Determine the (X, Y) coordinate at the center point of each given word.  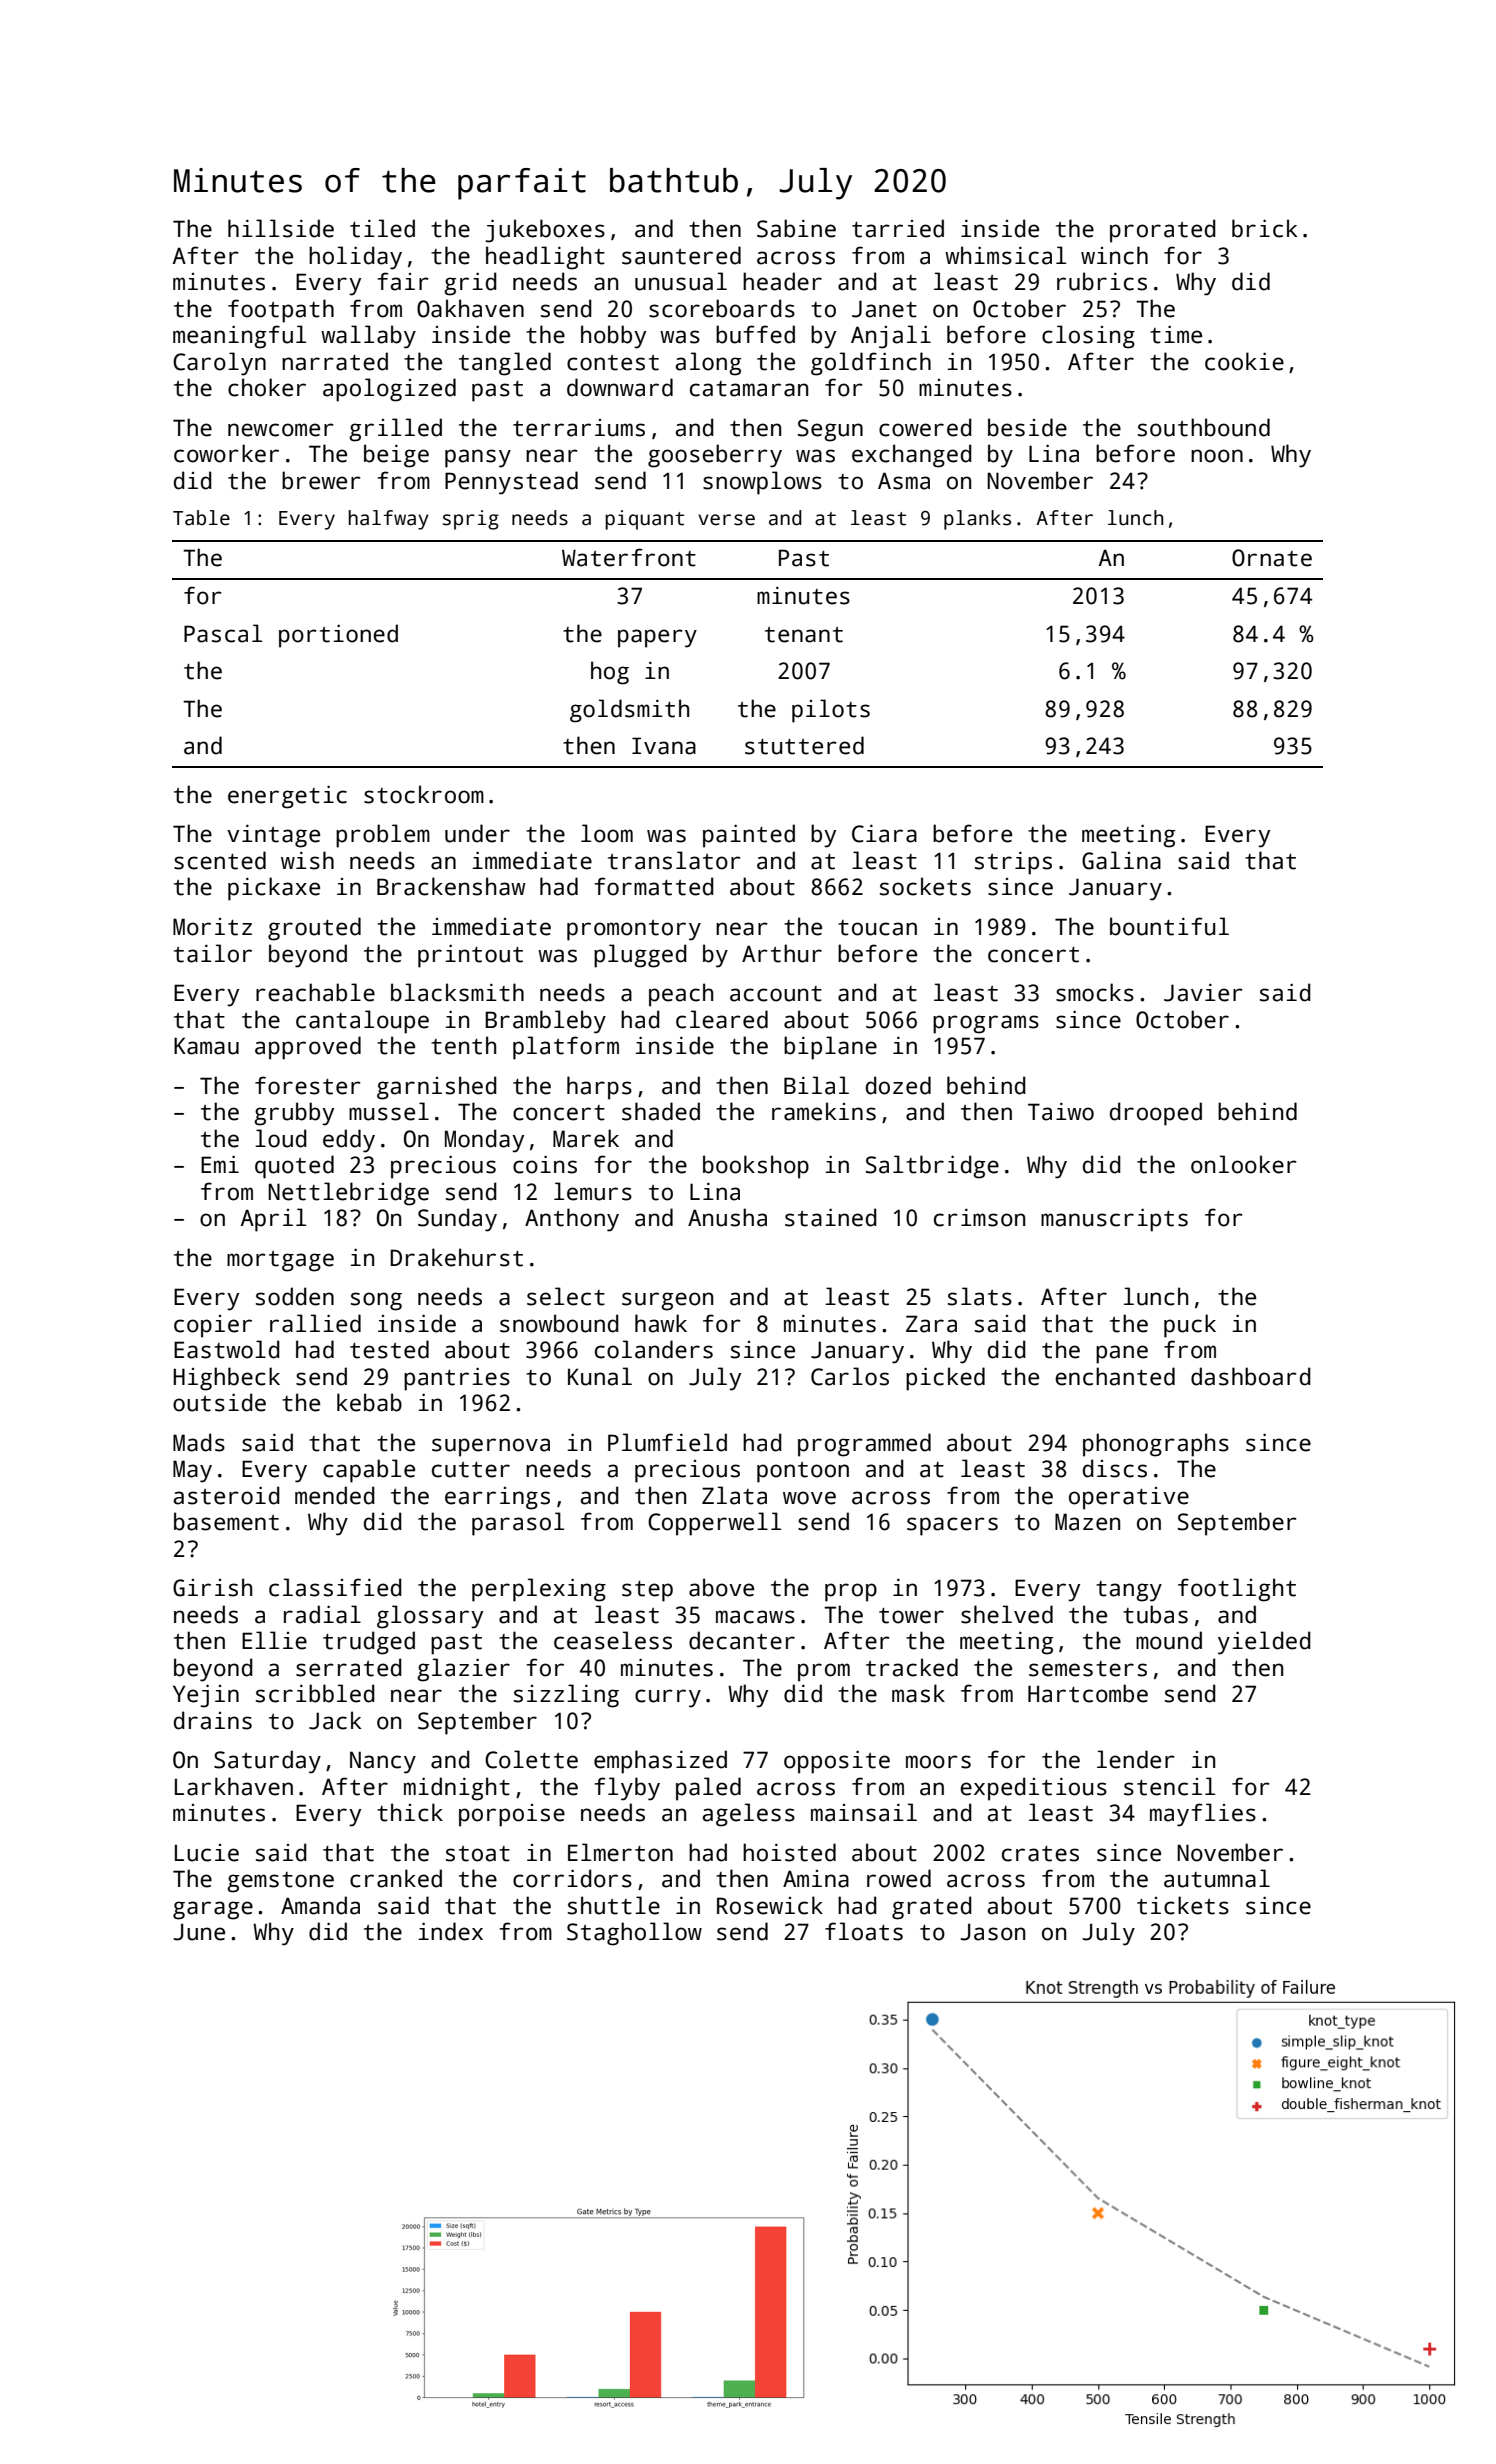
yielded (1264, 1643)
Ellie (274, 1640)
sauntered (681, 255)
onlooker (1244, 1164)
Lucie (207, 1853)
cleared (722, 1019)
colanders (654, 1349)
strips (1013, 863)
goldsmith (629, 711)
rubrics (1102, 281)
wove (809, 1498)
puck (1190, 1326)
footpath (281, 311)
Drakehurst (456, 1257)
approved (308, 1048)
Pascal (223, 633)
